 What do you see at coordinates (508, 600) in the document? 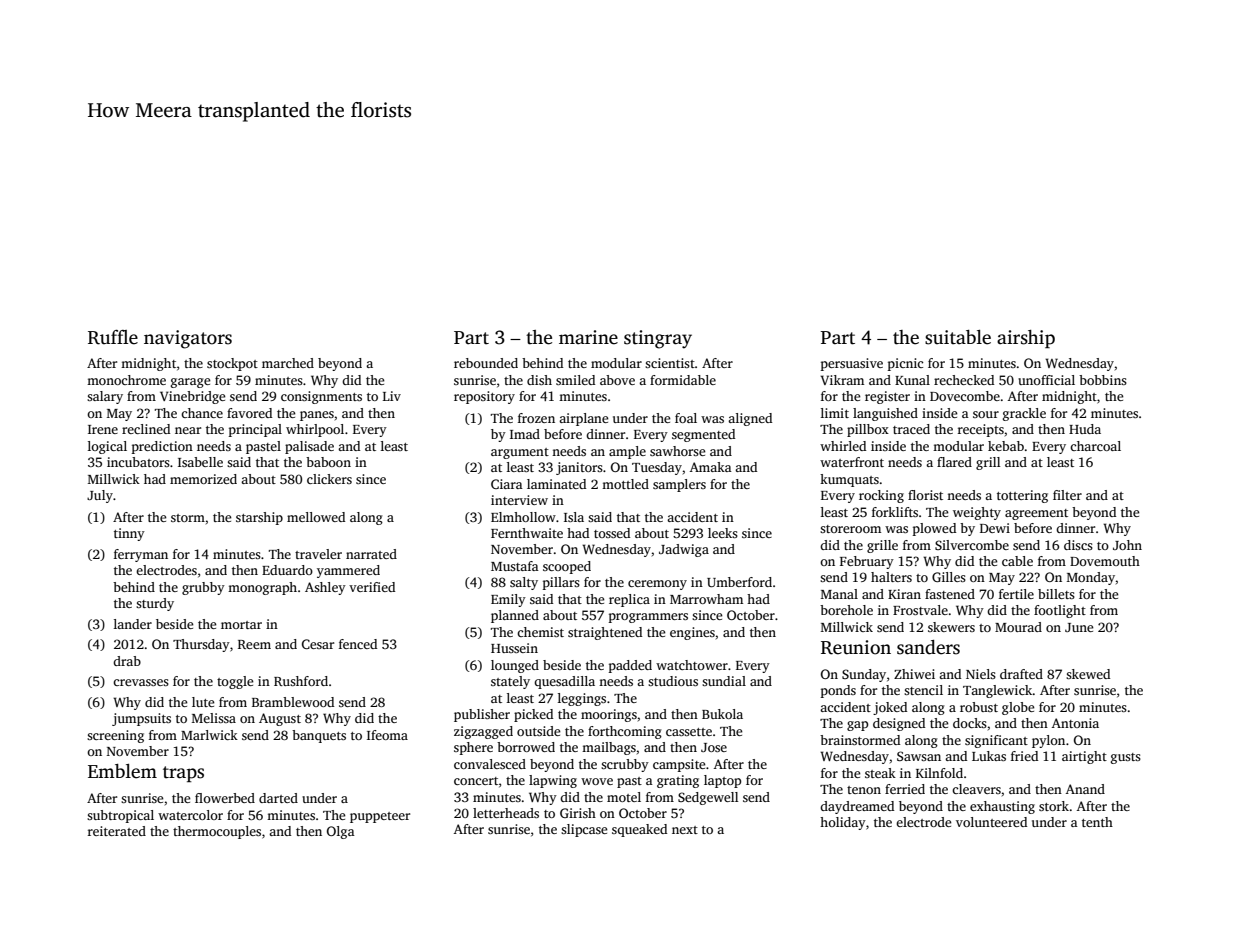
I see `Emily` at bounding box center [508, 600].
